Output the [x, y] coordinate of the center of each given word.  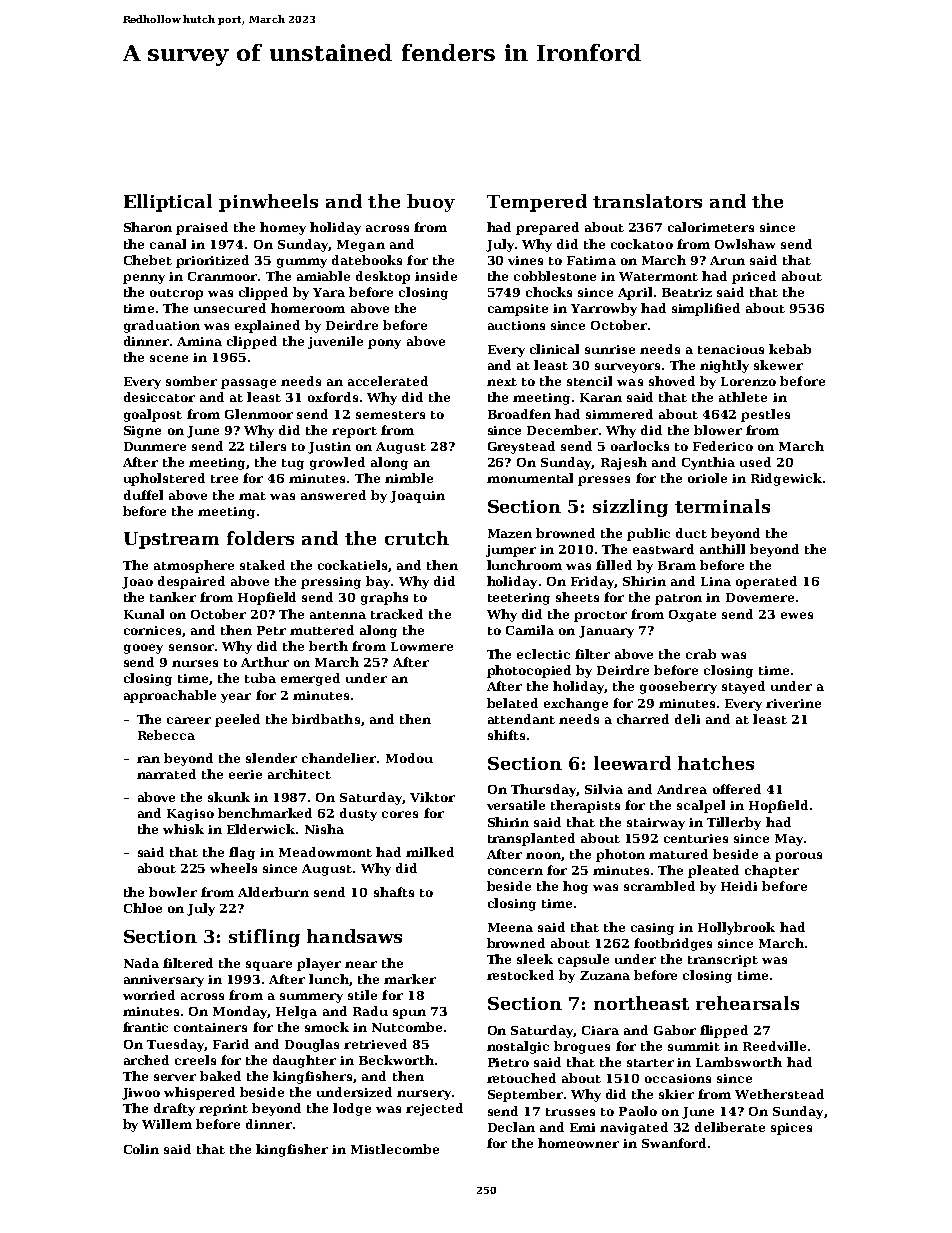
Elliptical [168, 203]
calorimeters [711, 227]
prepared [547, 228]
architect [299, 774]
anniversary [164, 981]
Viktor [432, 797]
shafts [394, 892]
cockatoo [642, 244]
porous [798, 857]
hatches [716, 763]
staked [262, 565]
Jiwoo [141, 1094]
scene [169, 358]
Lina [716, 581]
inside [436, 276]
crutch [417, 538]
